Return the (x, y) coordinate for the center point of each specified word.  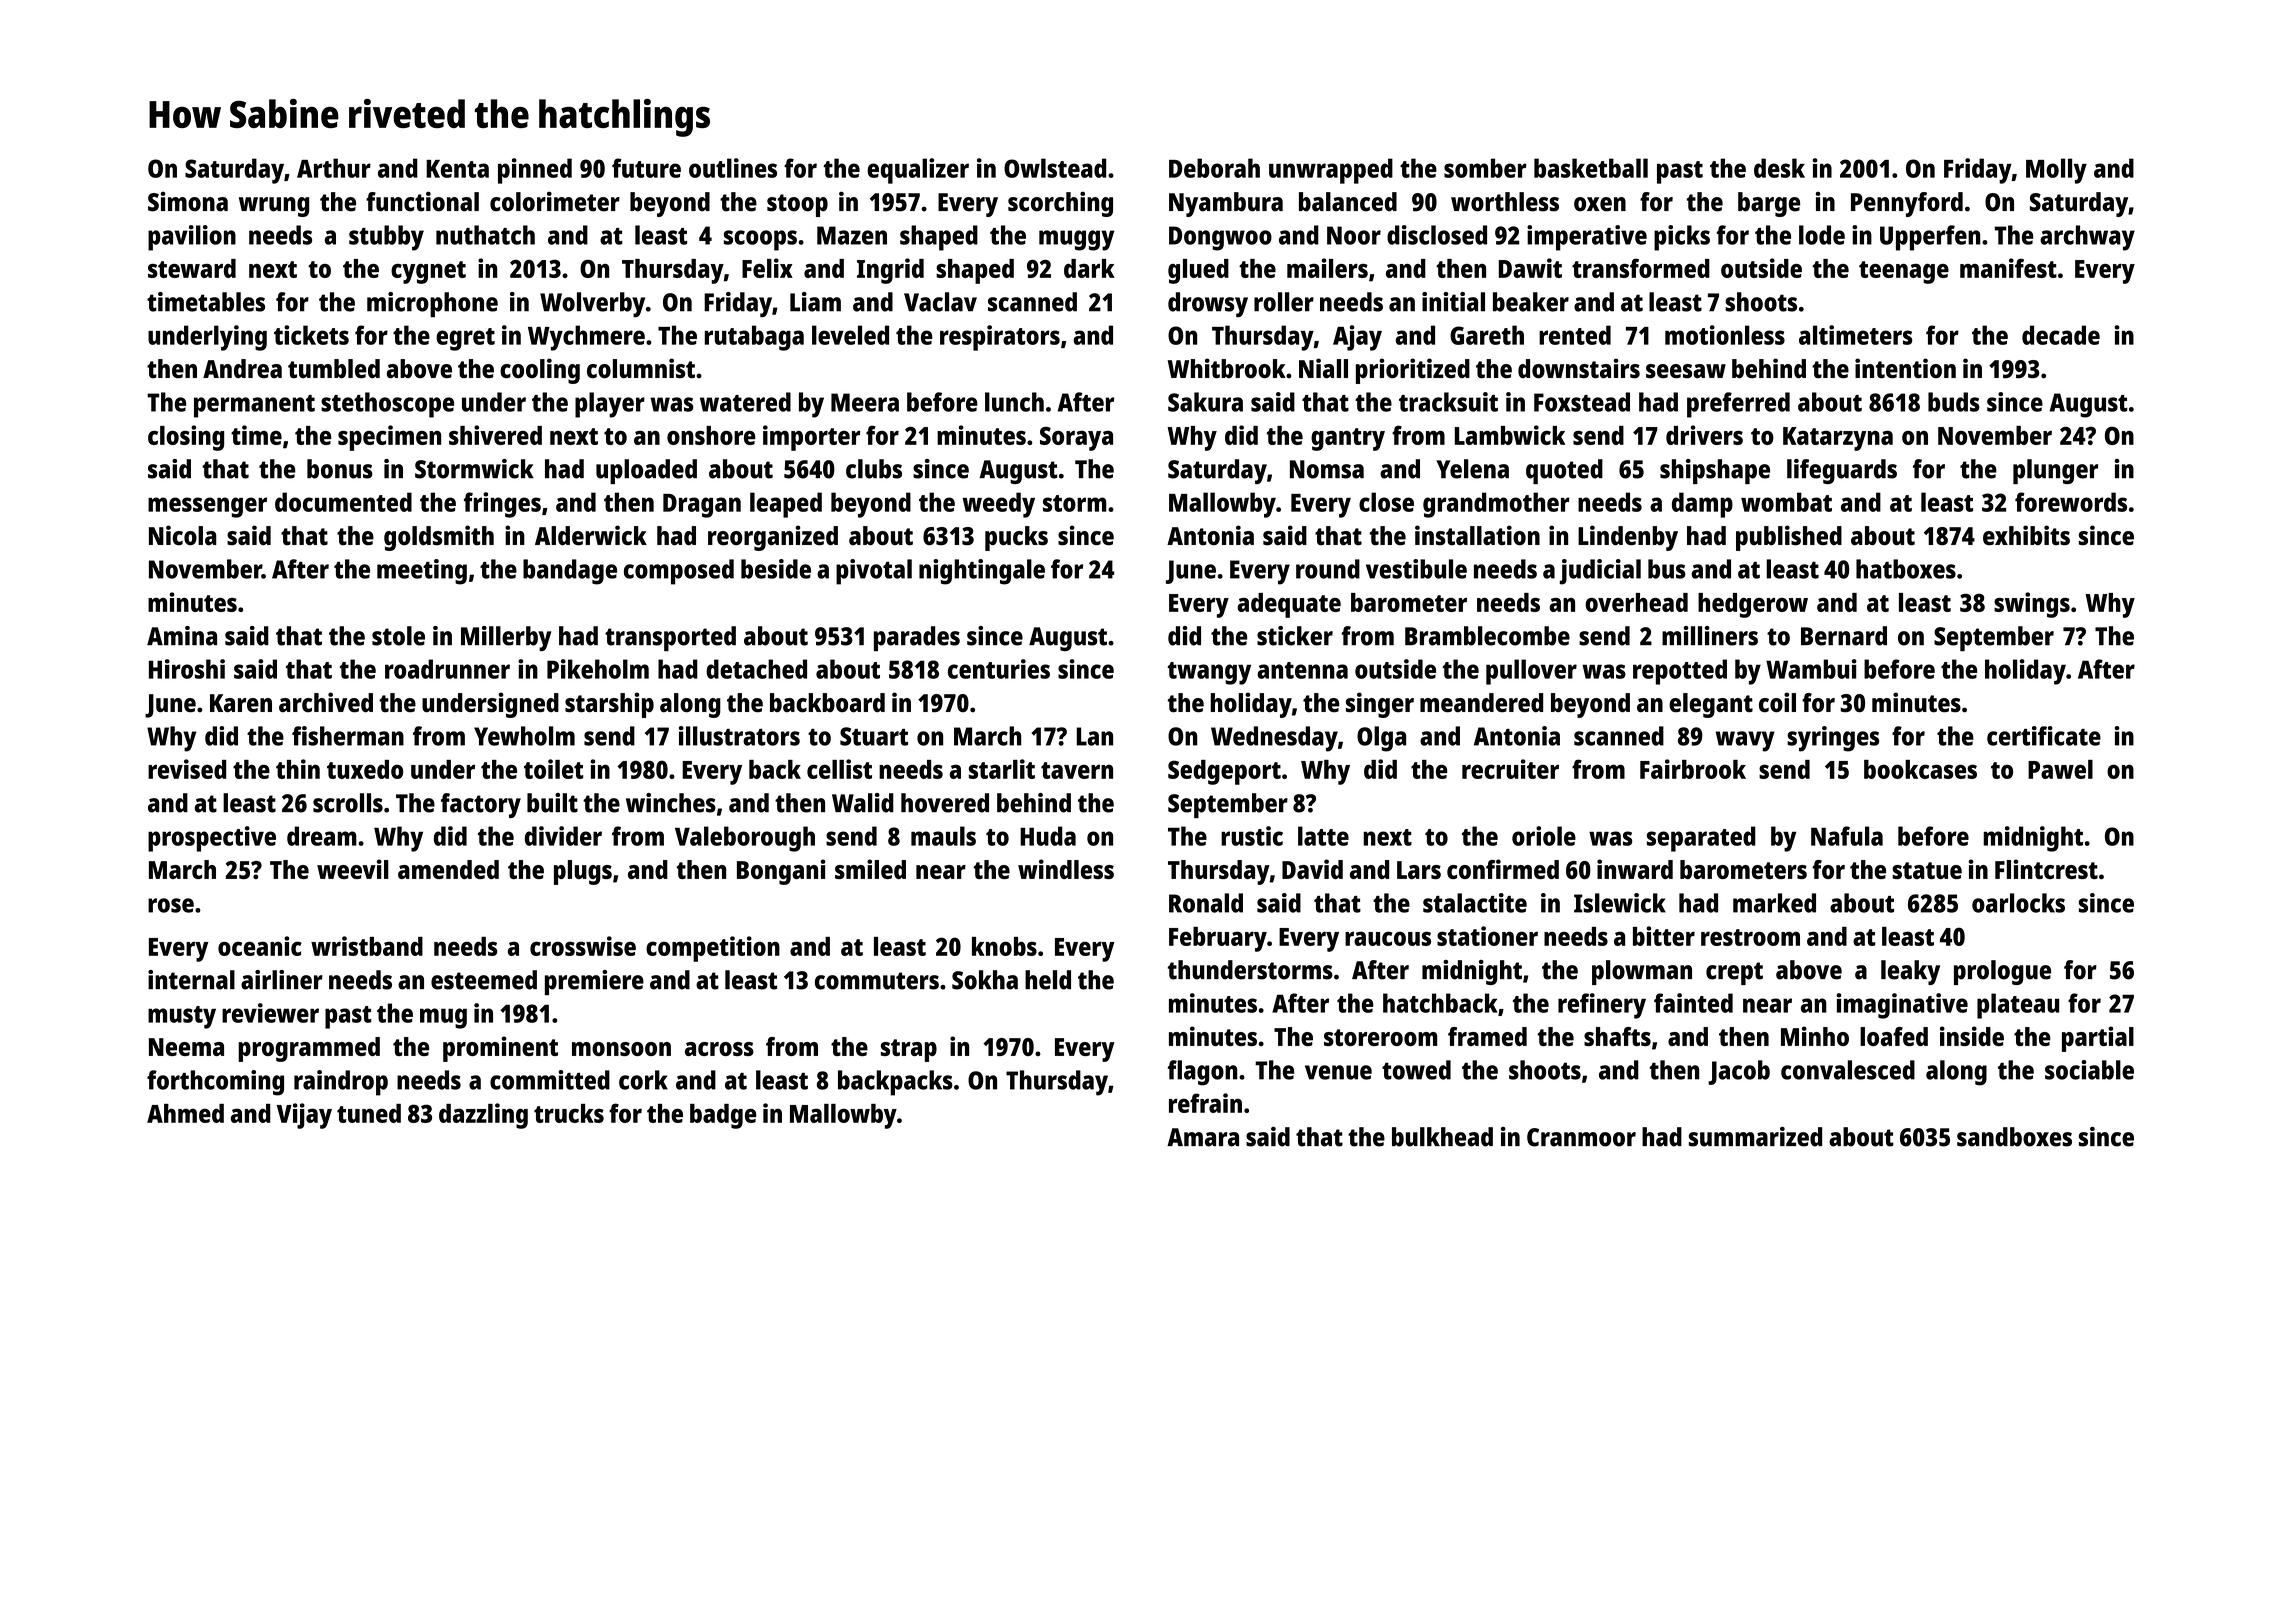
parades (917, 638)
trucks (569, 1113)
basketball (1591, 168)
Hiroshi (187, 669)
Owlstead (1055, 168)
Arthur (334, 168)
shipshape (1715, 471)
